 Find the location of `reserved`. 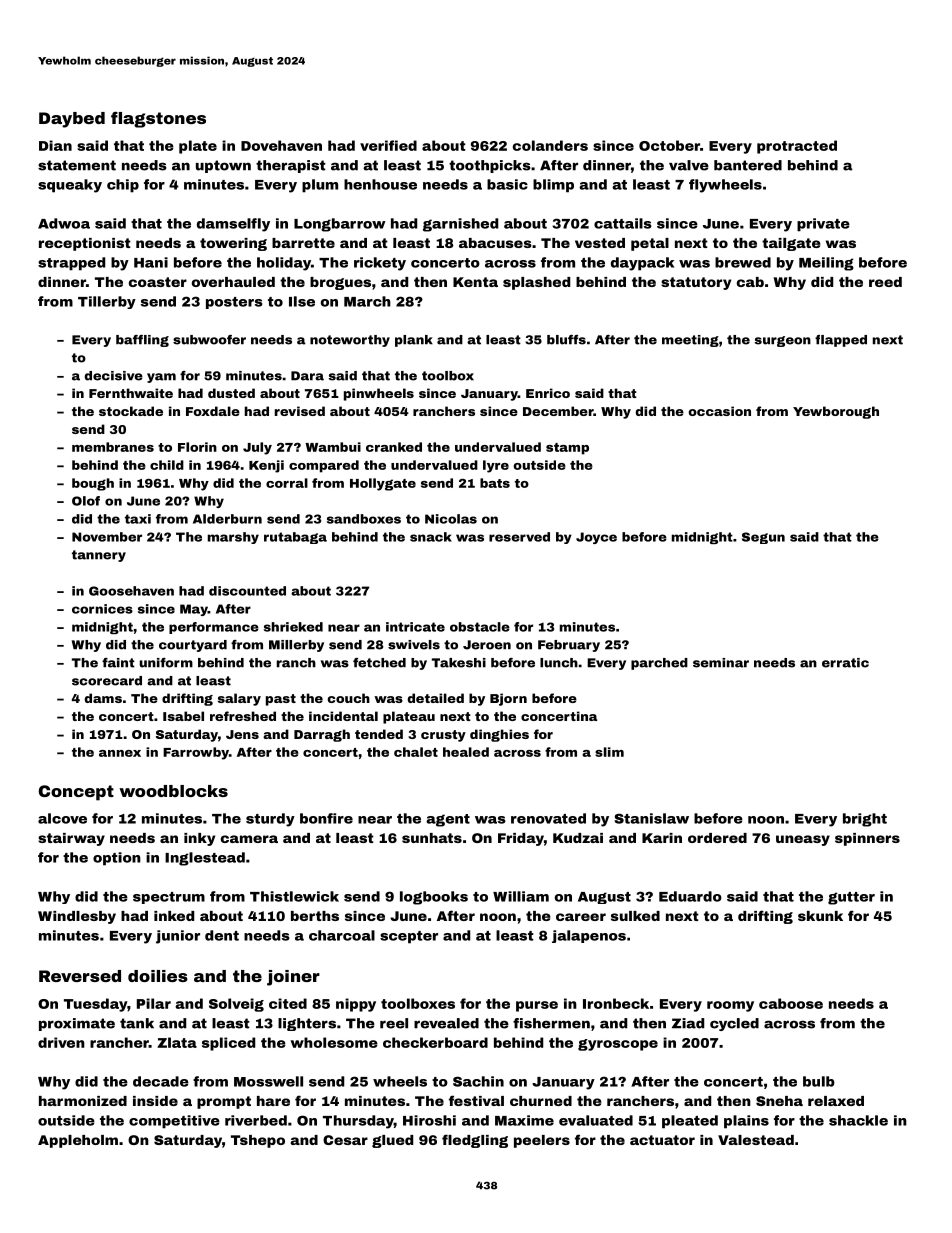

reserved is located at coordinates (519, 537).
